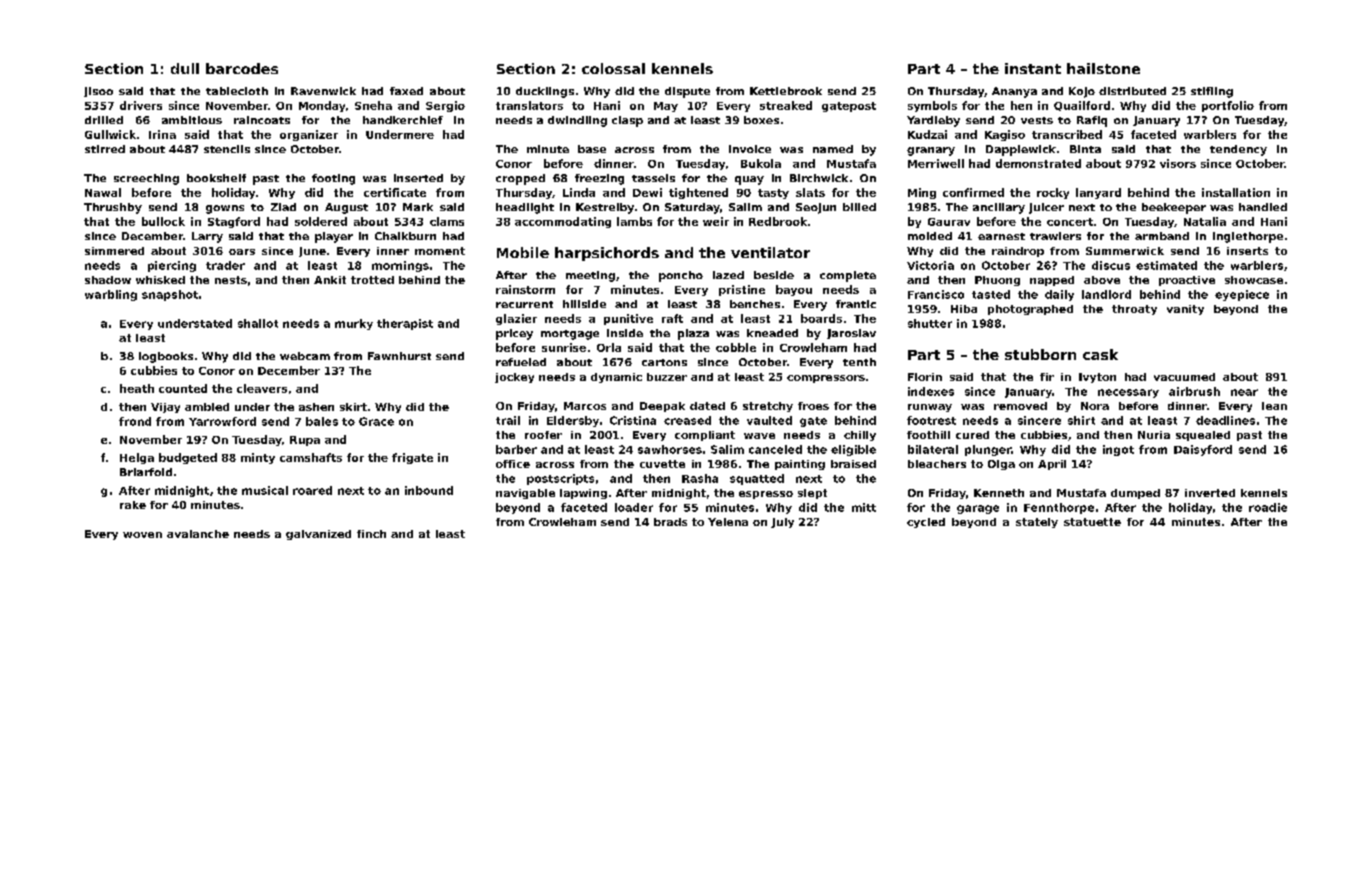 The width and height of the screenshot is (1372, 887). What do you see at coordinates (667, 377) in the screenshot?
I see `buzzer` at bounding box center [667, 377].
